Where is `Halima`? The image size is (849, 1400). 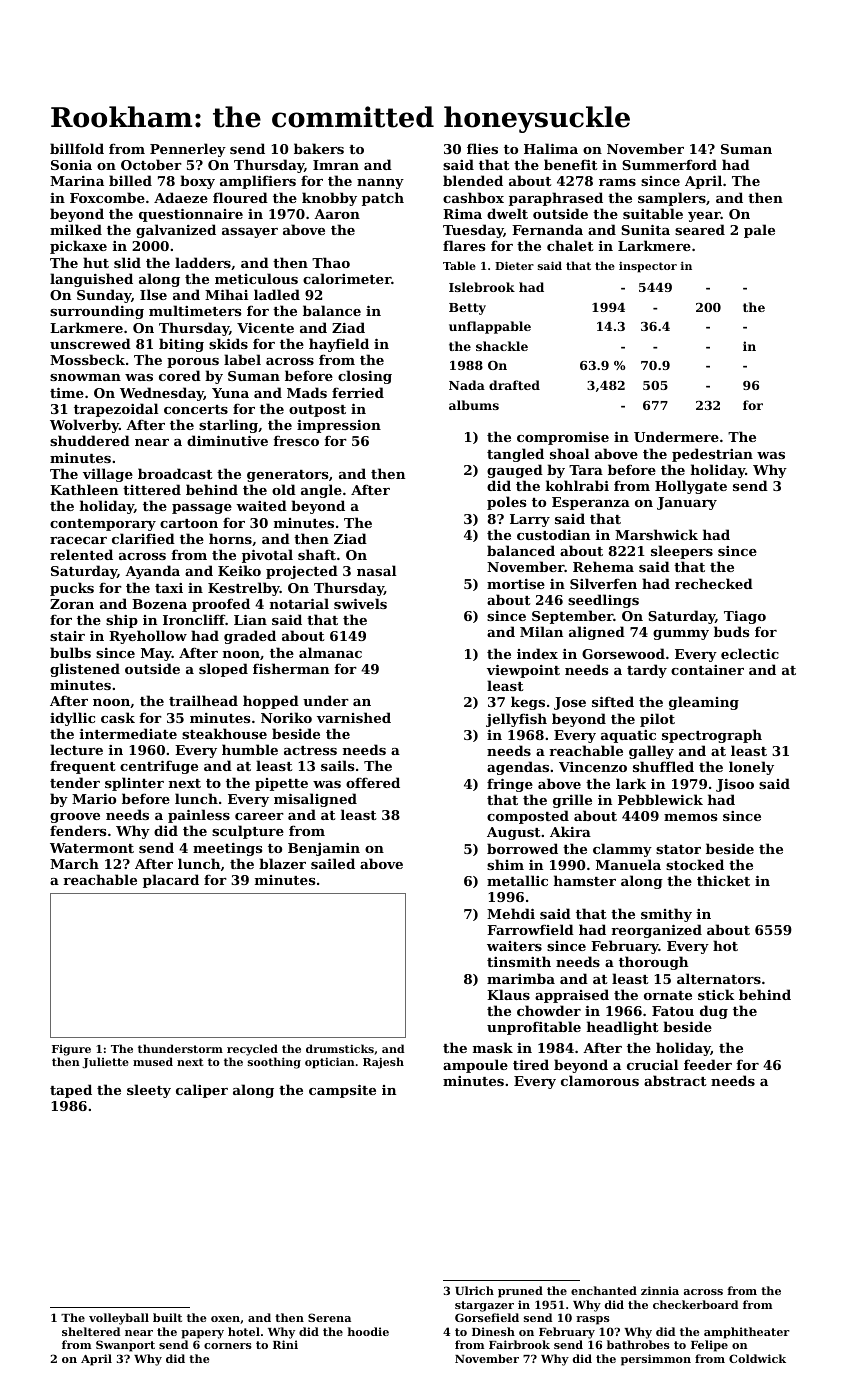 Halima is located at coordinates (551, 148).
